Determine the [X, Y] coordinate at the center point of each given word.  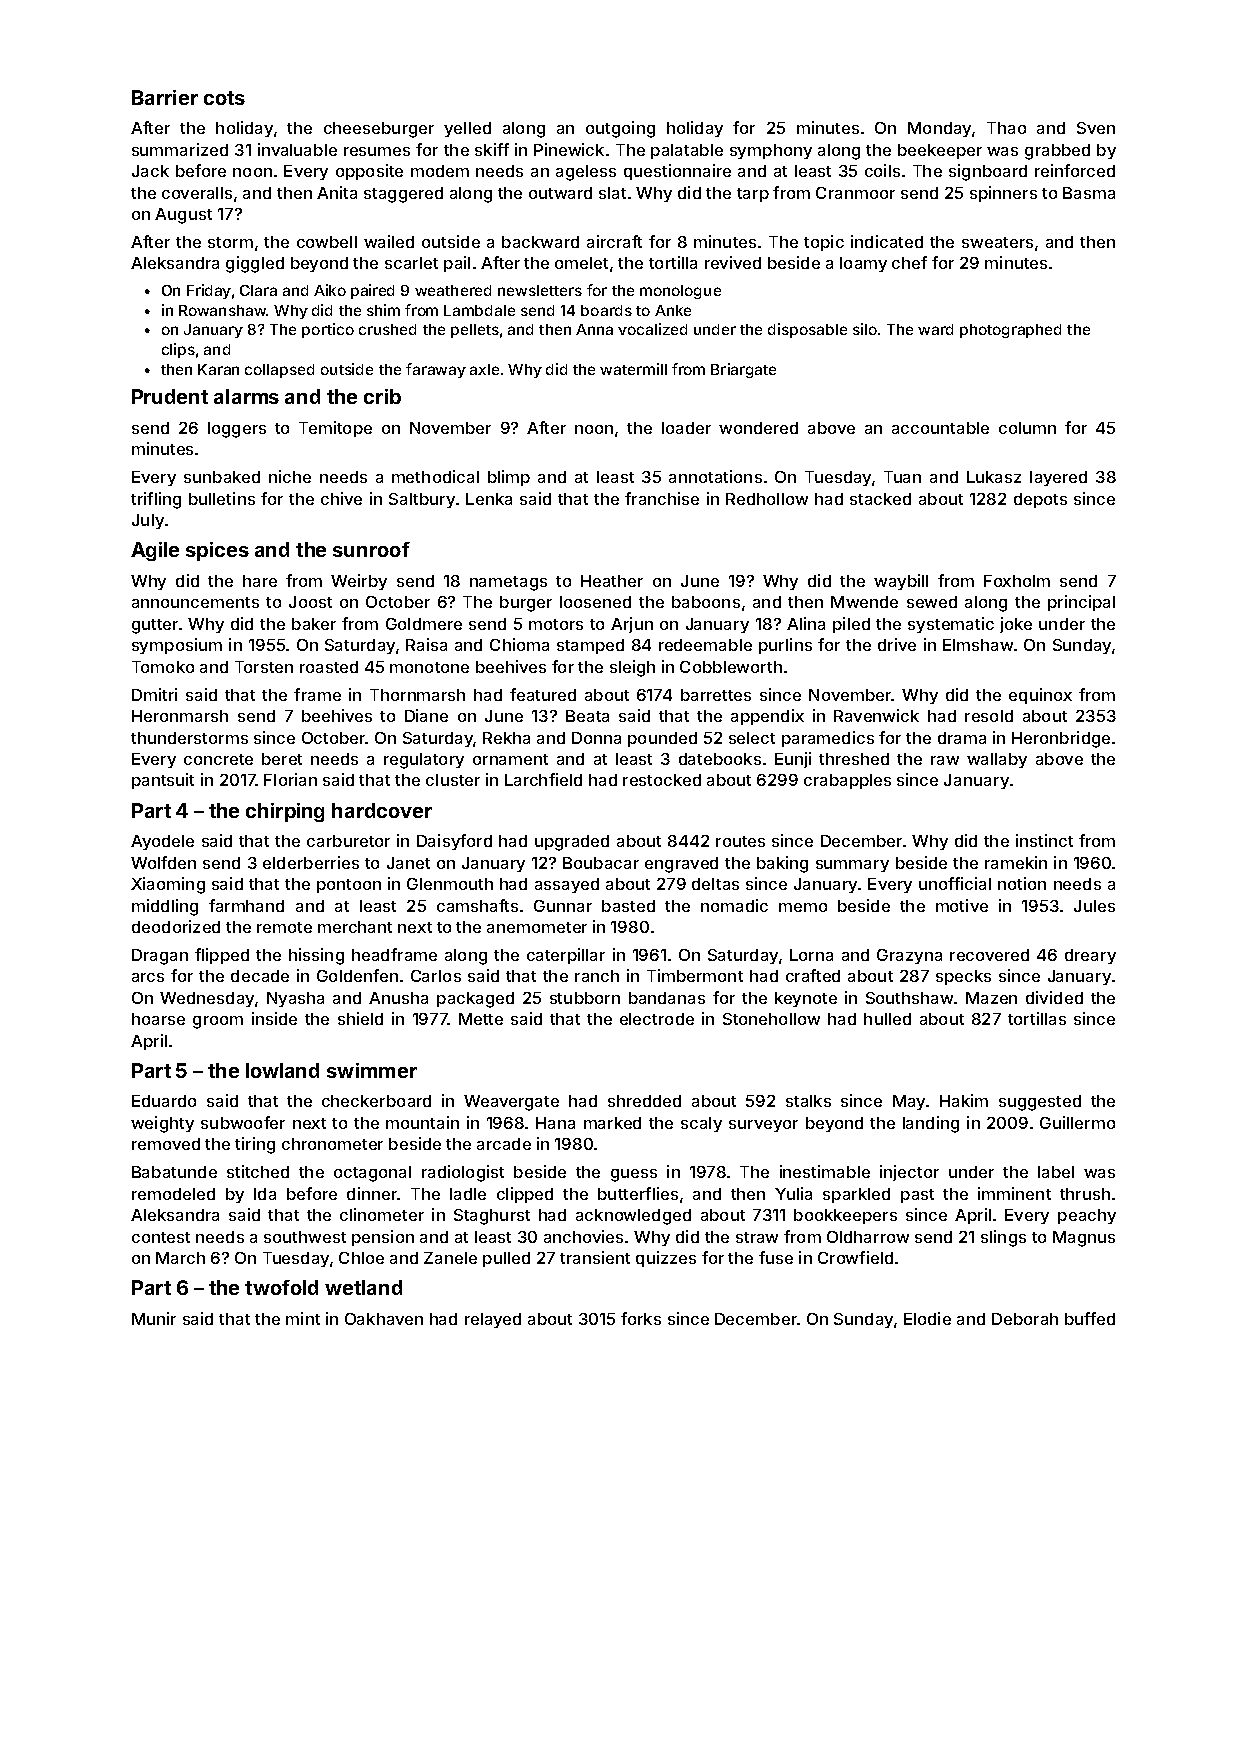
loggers [237, 430]
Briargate [743, 370]
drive [897, 644]
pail [457, 264]
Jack [150, 171]
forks [641, 1318]
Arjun [632, 625]
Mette [481, 1019]
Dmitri [154, 694]
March [180, 1258]
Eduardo [164, 1101]
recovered [989, 955]
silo [865, 329]
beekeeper [940, 151]
